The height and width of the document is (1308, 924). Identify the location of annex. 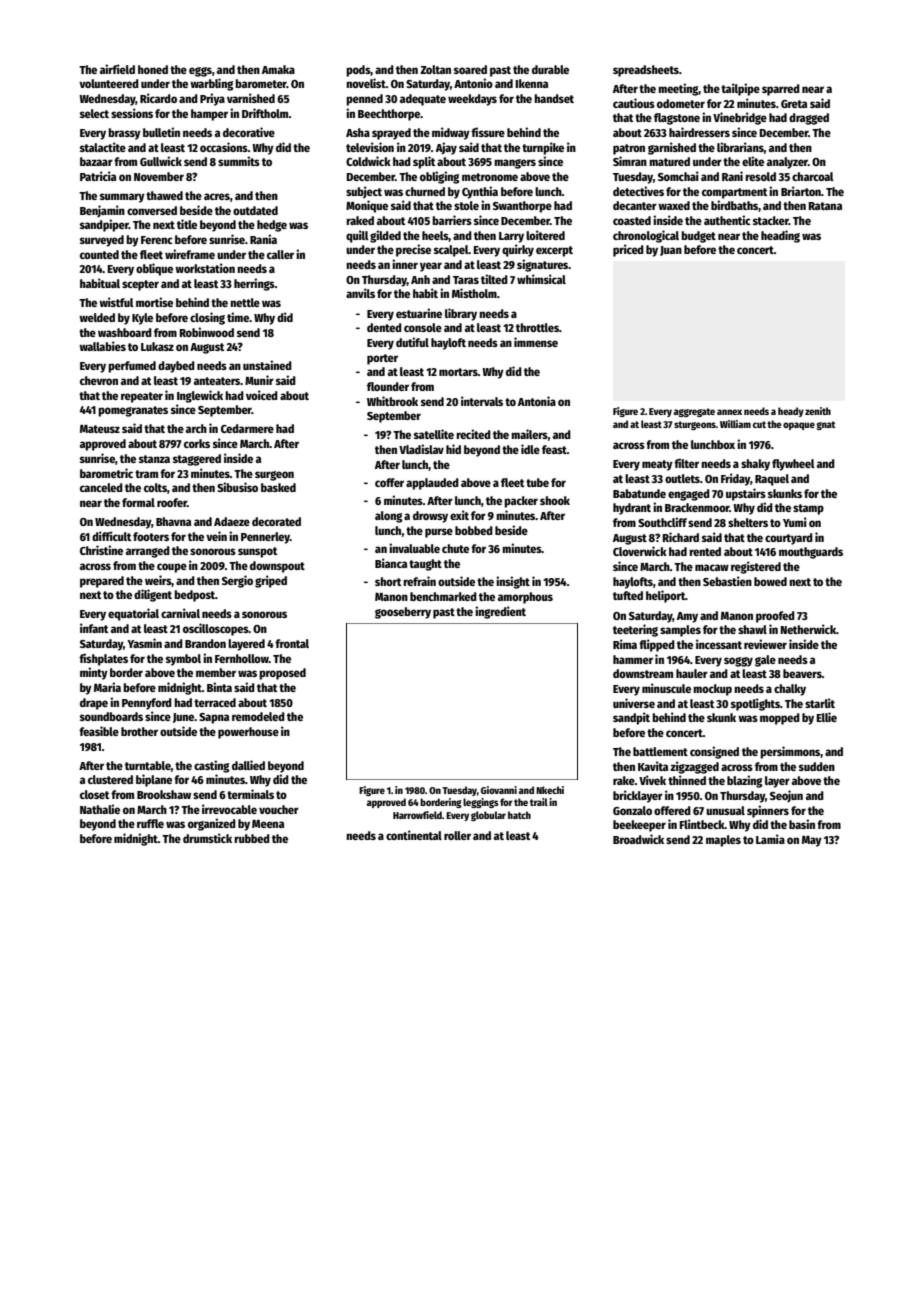
(729, 412).
